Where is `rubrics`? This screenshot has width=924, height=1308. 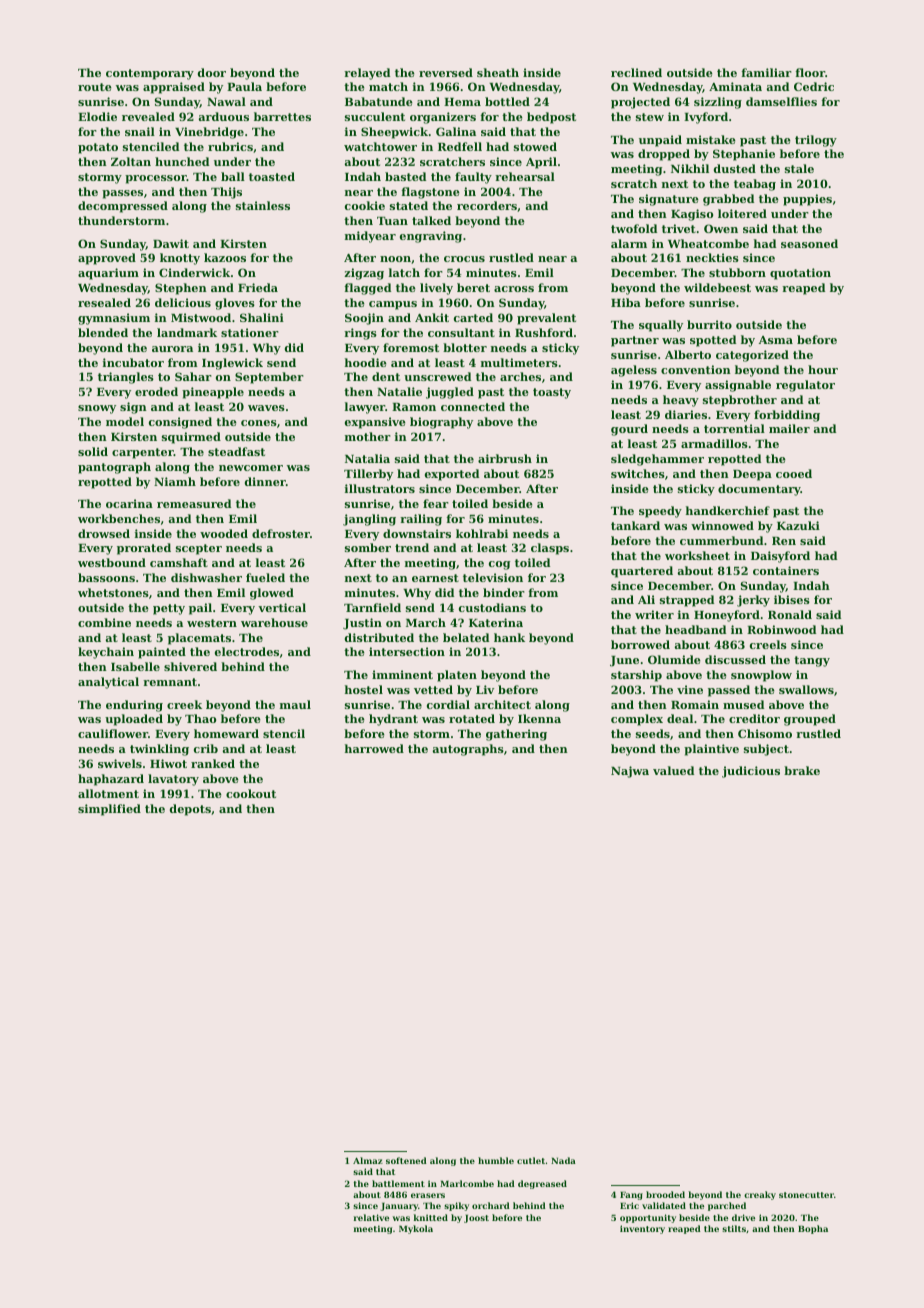 rubrics is located at coordinates (230, 146).
